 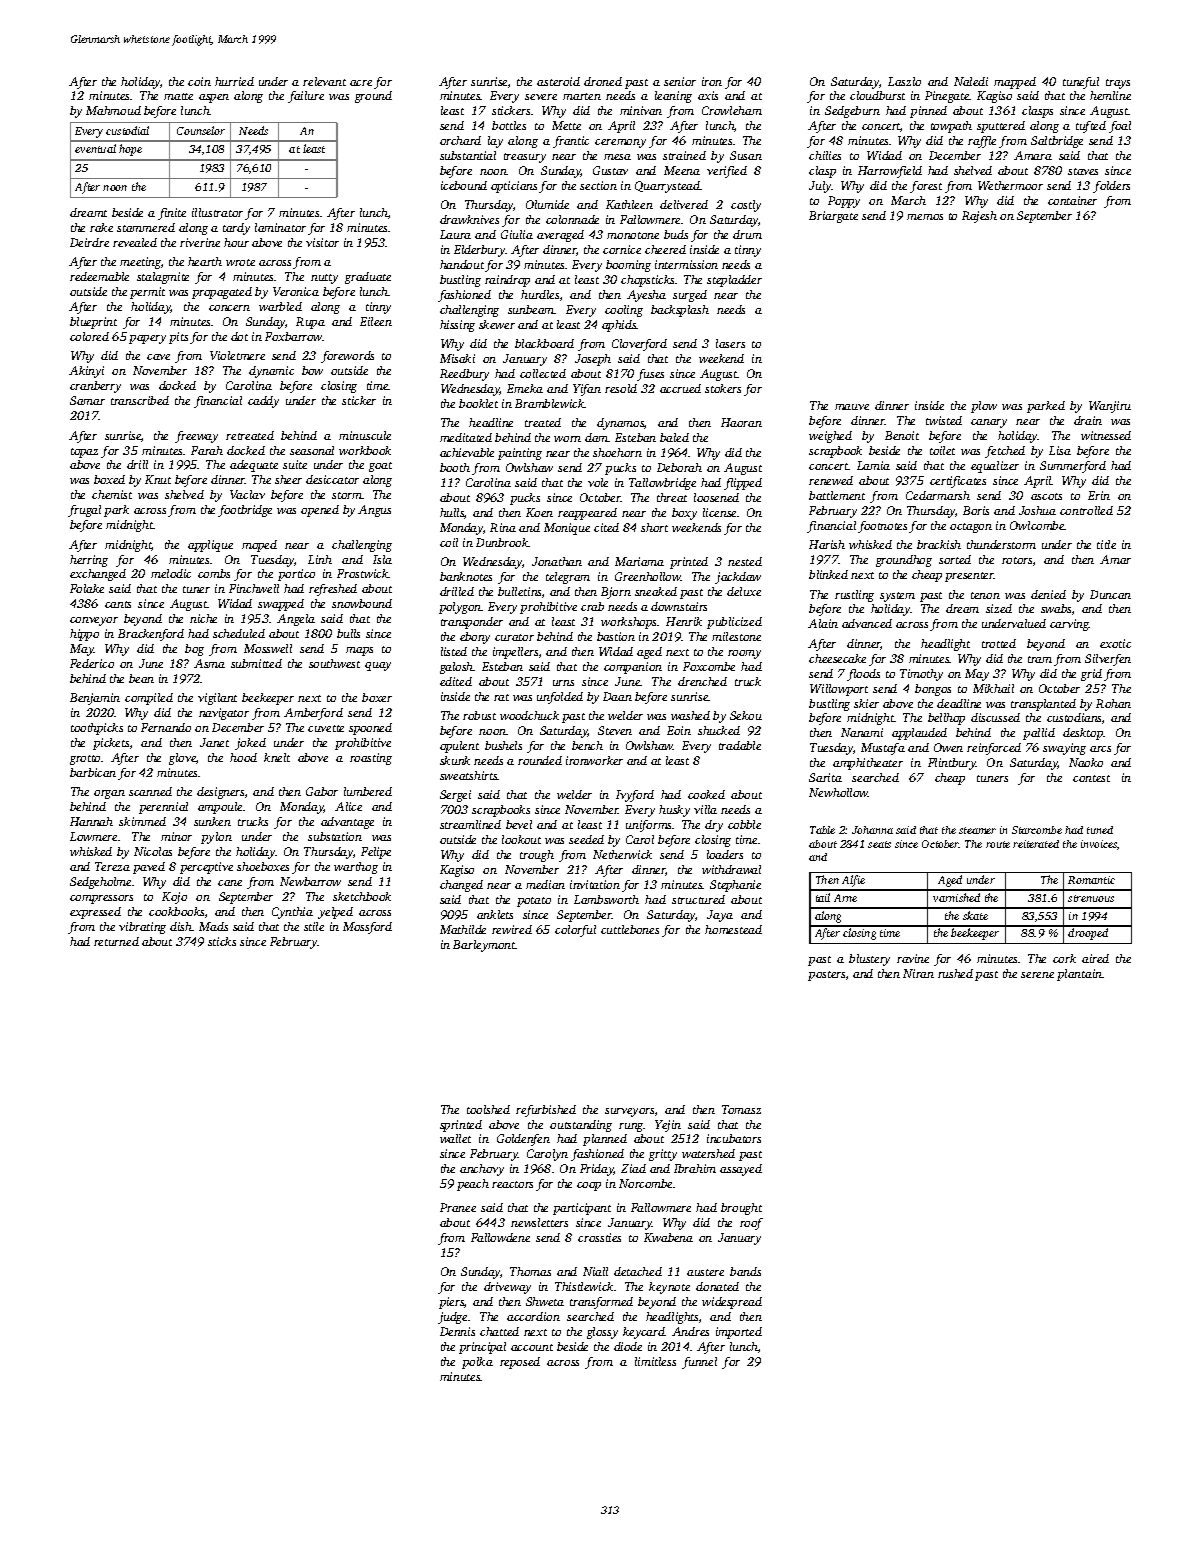 What do you see at coordinates (199, 81) in the screenshot?
I see `coin` at bounding box center [199, 81].
